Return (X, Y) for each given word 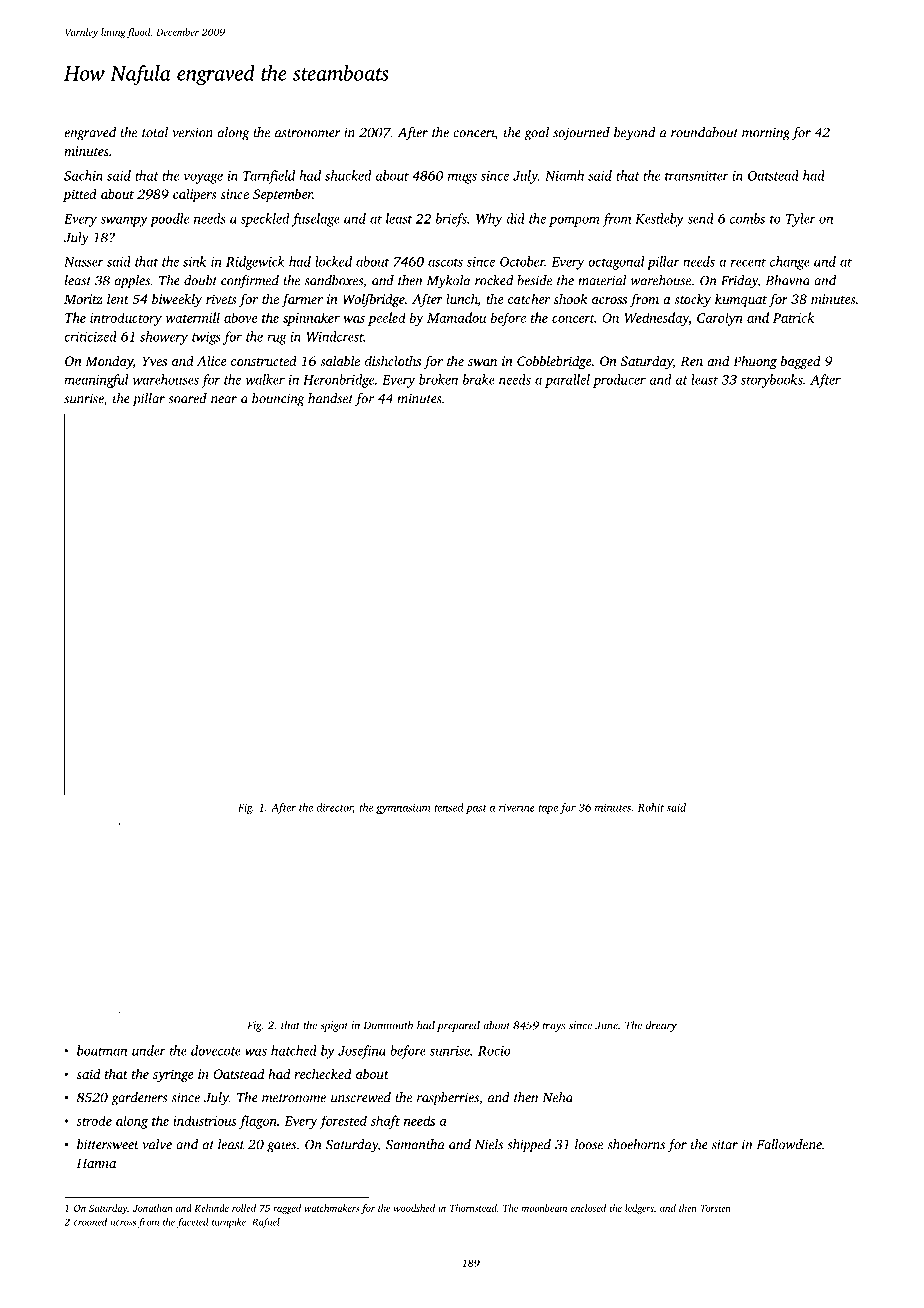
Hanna (96, 1163)
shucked (348, 175)
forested (343, 1122)
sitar (725, 1144)
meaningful (96, 381)
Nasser (84, 262)
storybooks (772, 381)
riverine (517, 807)
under (149, 1050)
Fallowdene (789, 1144)
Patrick (793, 317)
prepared (458, 1026)
